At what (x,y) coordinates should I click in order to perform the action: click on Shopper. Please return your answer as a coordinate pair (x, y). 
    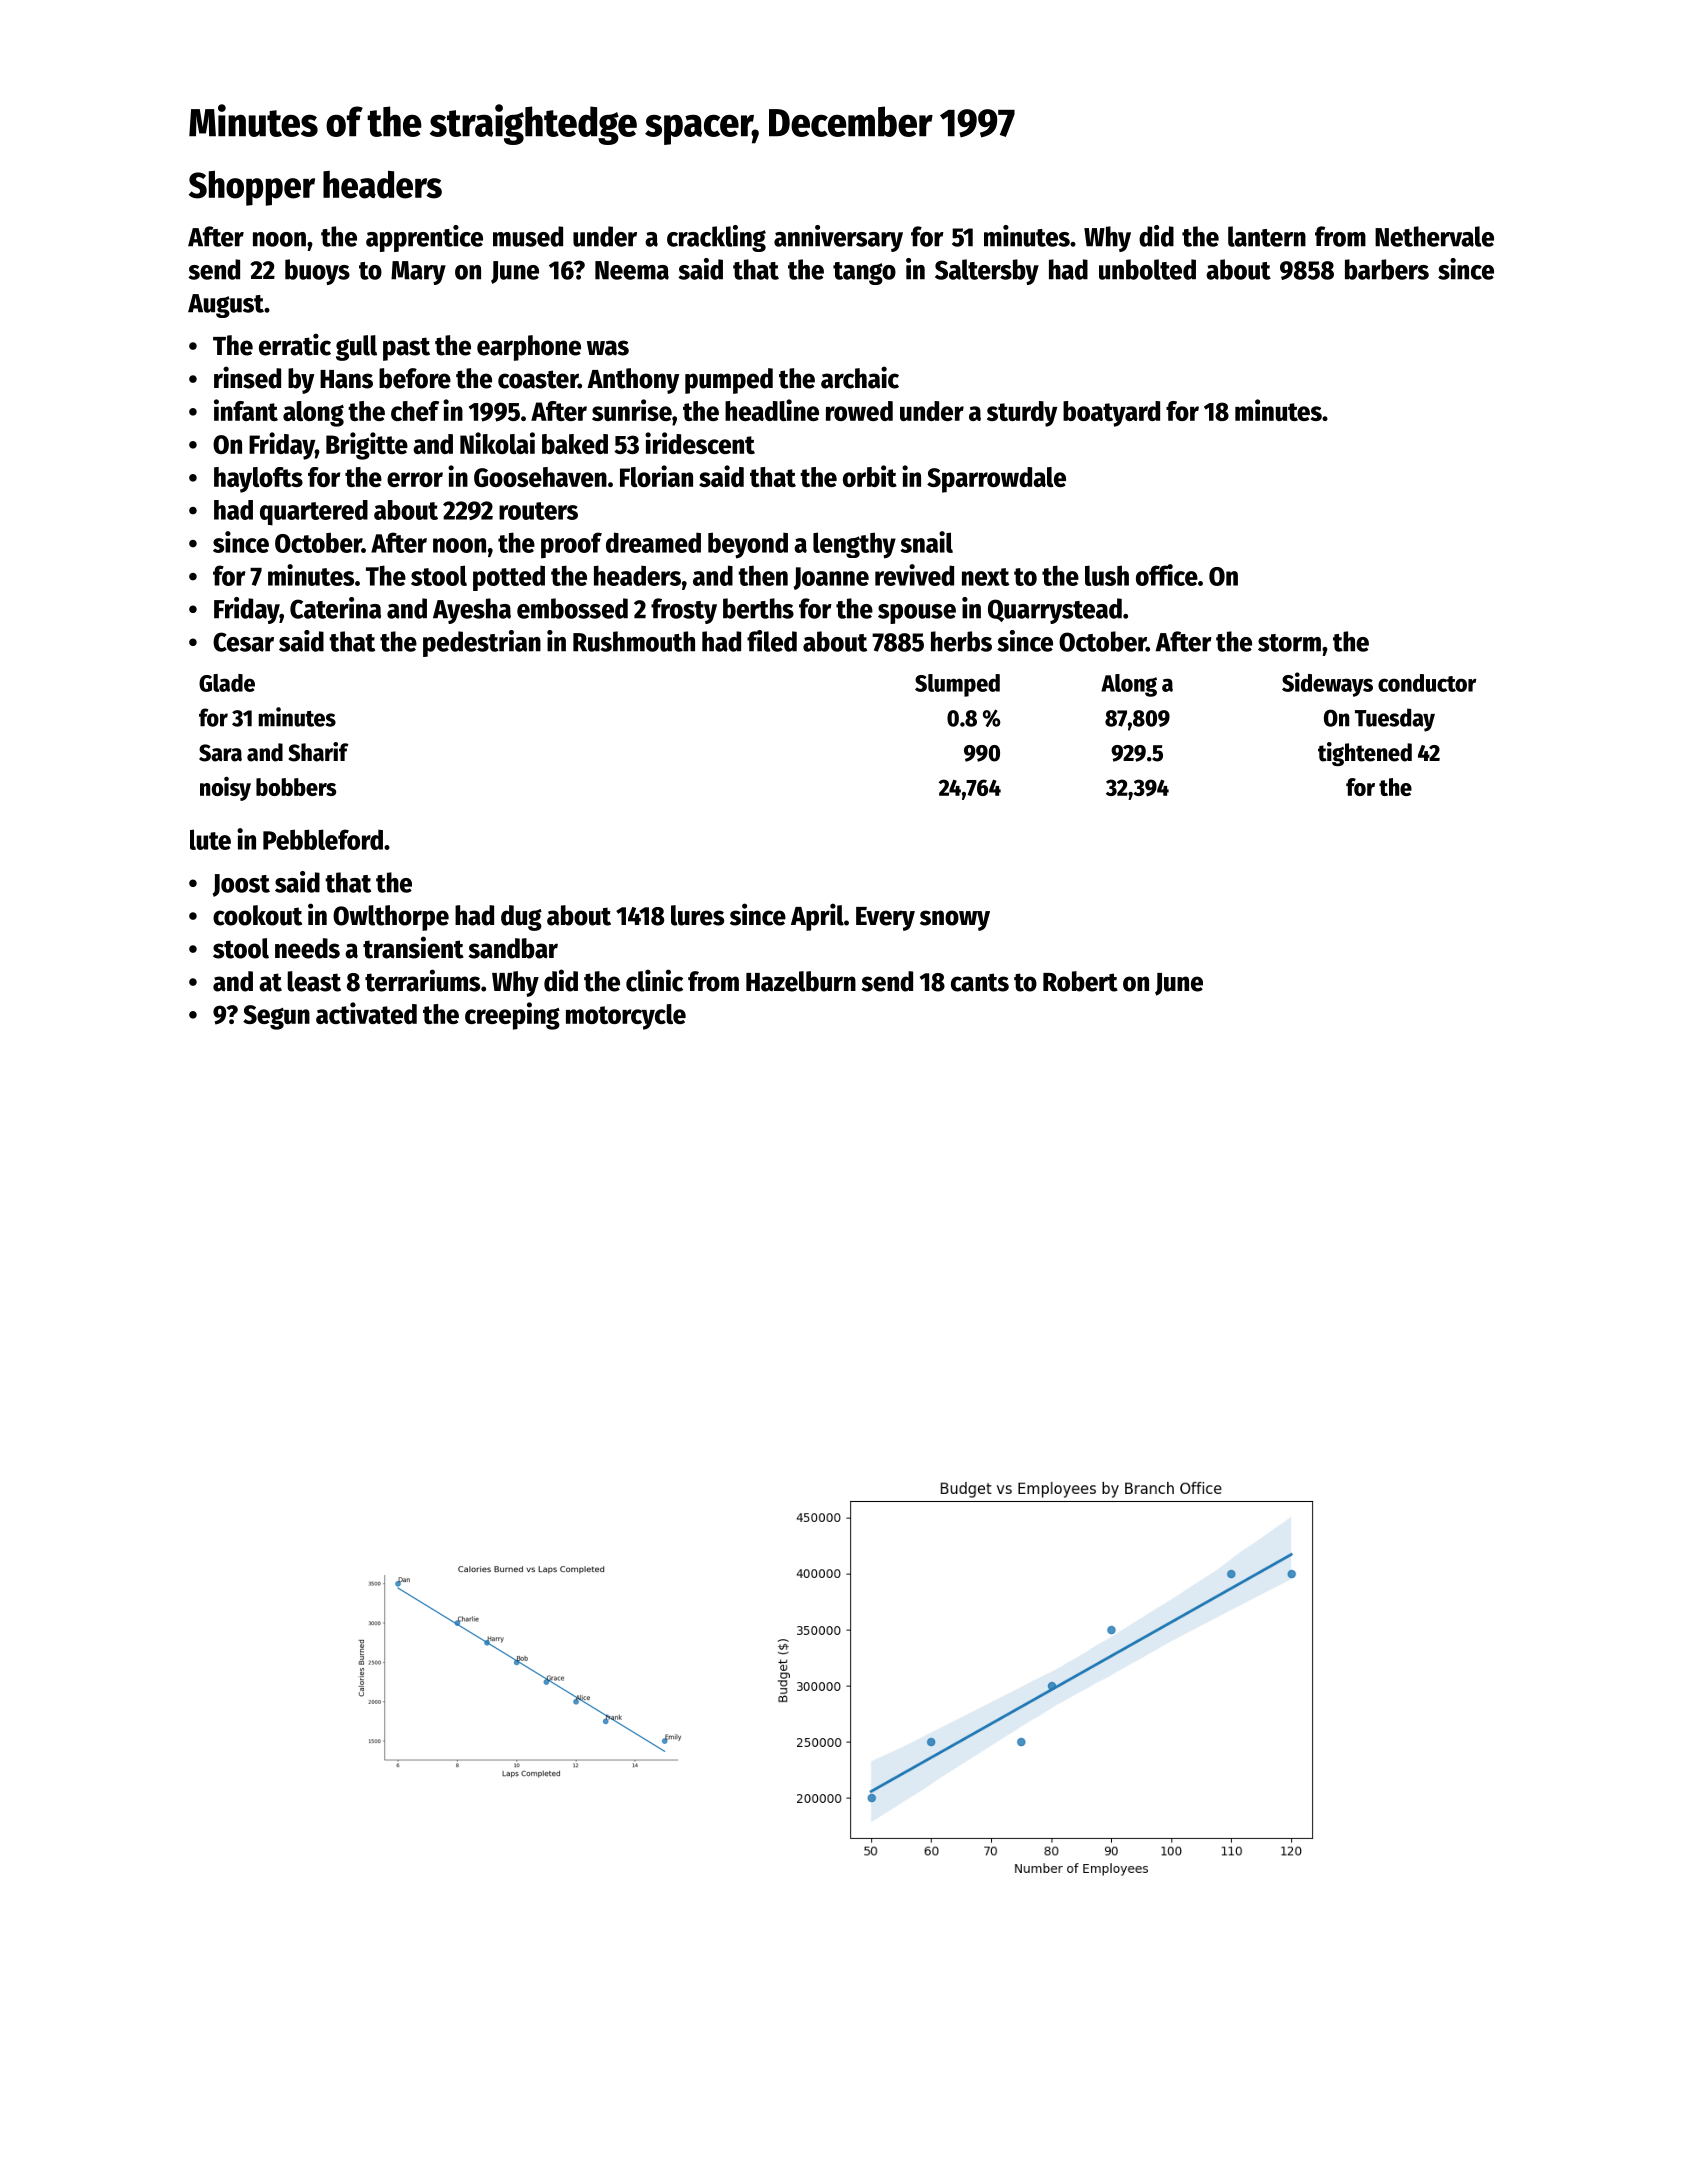
    Looking at the image, I should click on (252, 188).
